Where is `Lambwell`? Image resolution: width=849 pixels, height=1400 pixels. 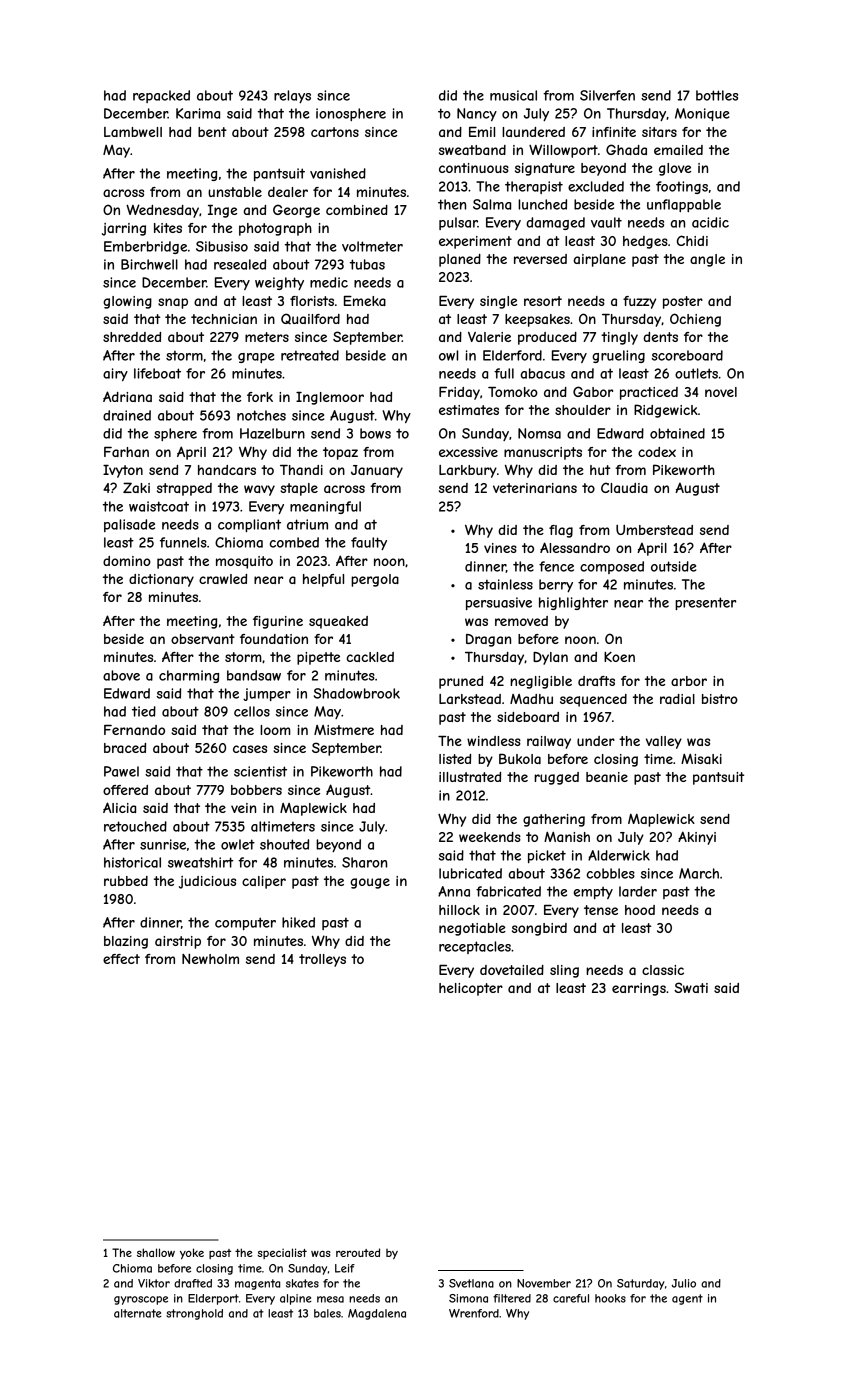
Lambwell is located at coordinates (133, 132).
